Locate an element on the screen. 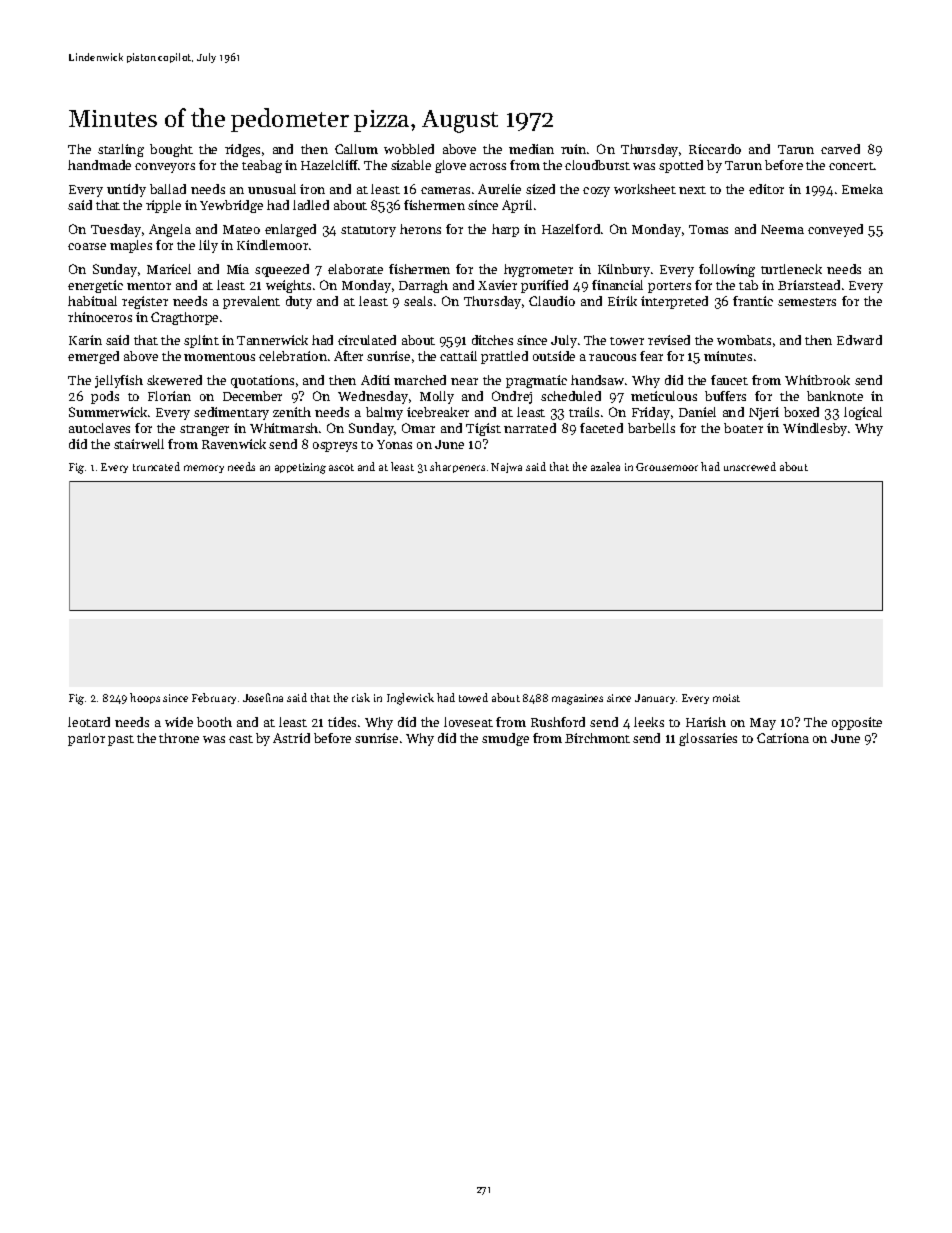 This screenshot has height=1233, width=952. Inglewick is located at coordinates (410, 699).
